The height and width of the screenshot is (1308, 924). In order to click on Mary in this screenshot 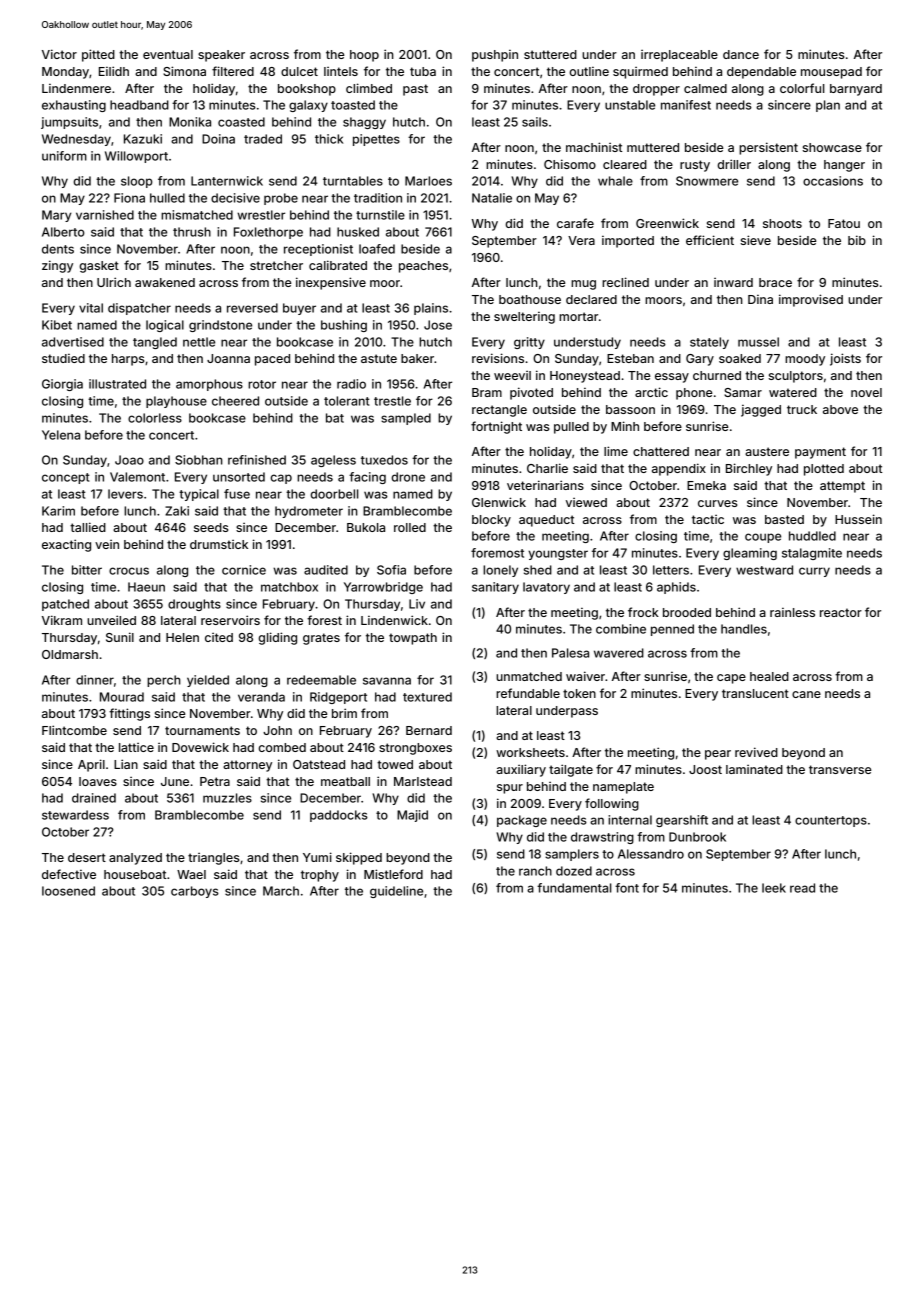, I will do `click(57, 216)`.
